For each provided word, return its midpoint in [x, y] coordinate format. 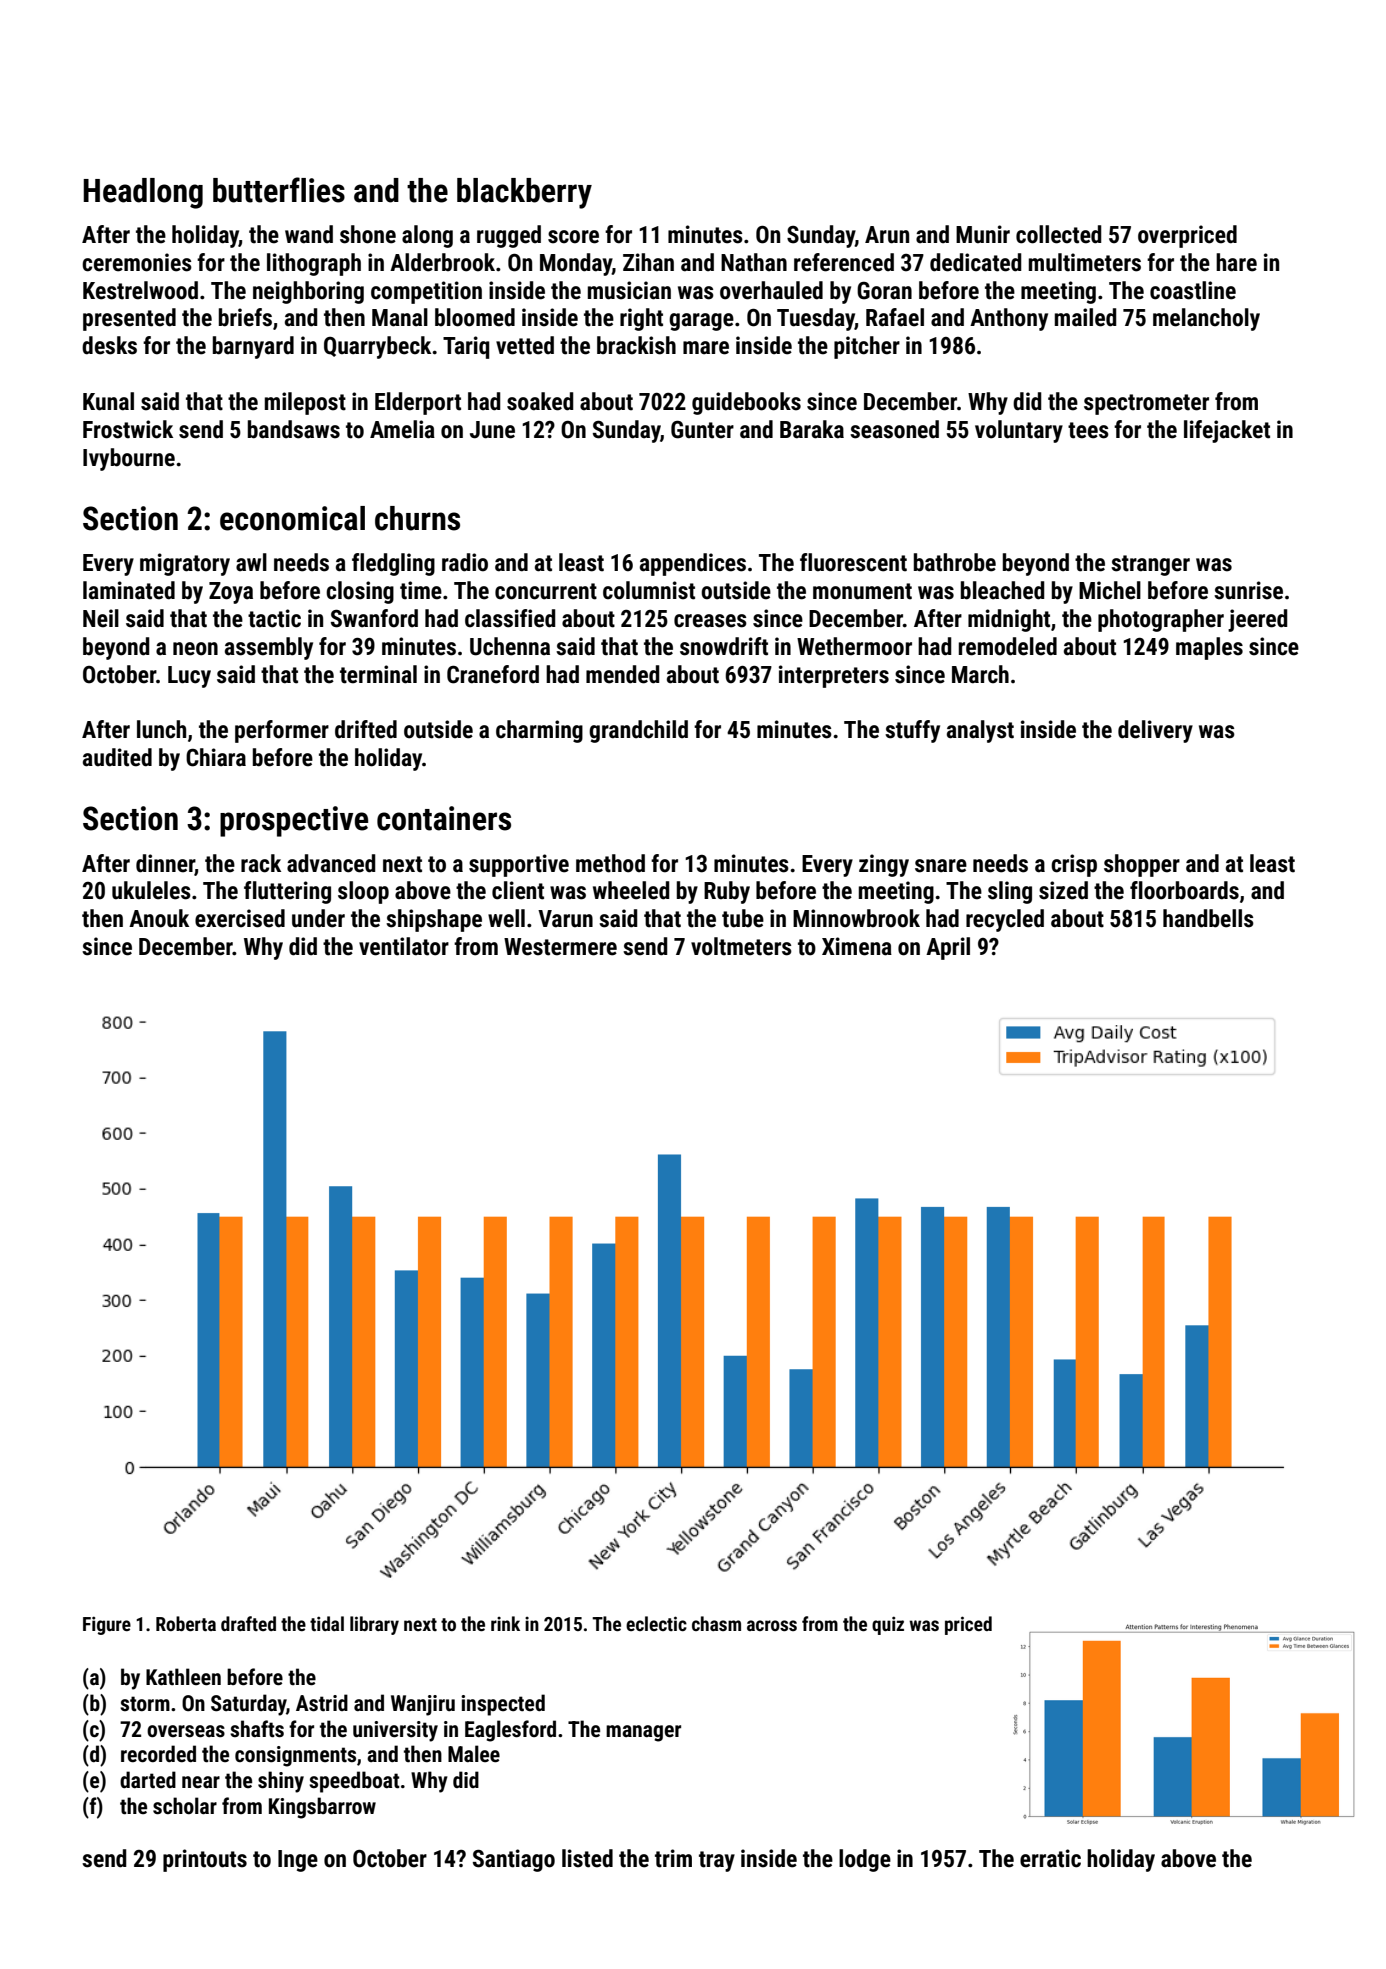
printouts [205, 1860]
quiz [888, 1625]
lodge [865, 1860]
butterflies [279, 190]
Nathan [754, 262]
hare [1236, 262]
